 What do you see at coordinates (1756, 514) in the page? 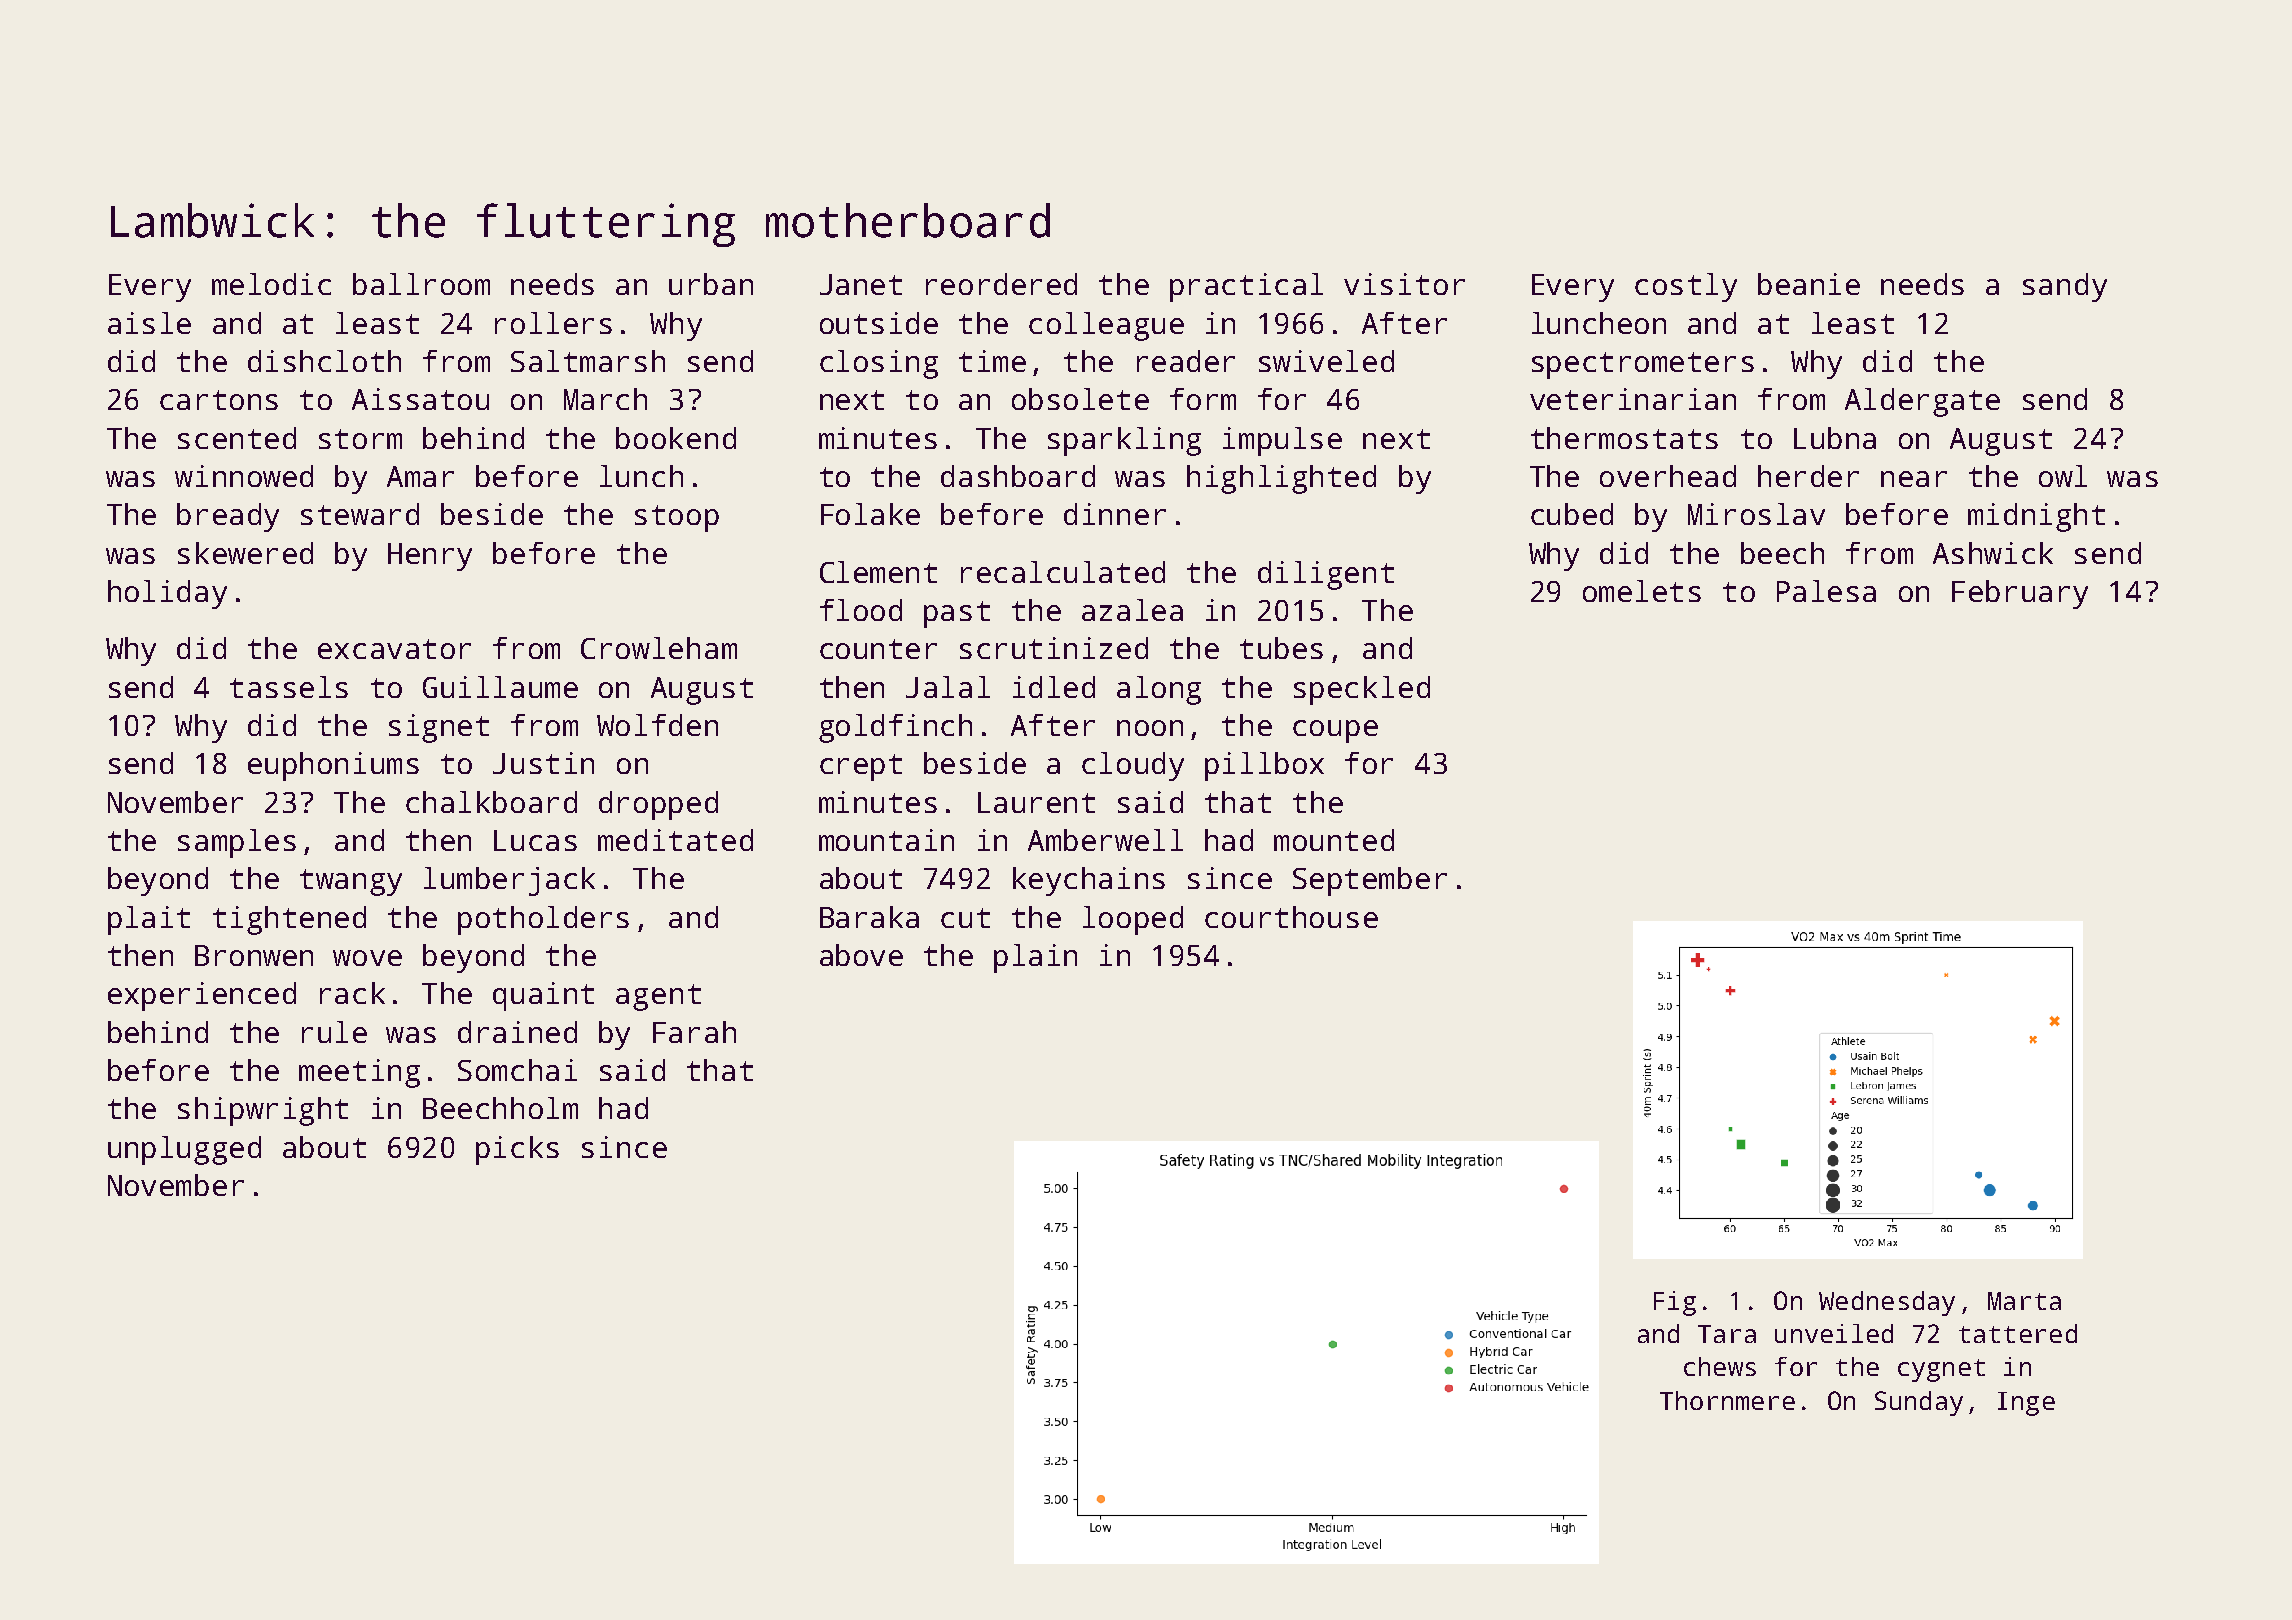
I see `Miroslav` at bounding box center [1756, 514].
